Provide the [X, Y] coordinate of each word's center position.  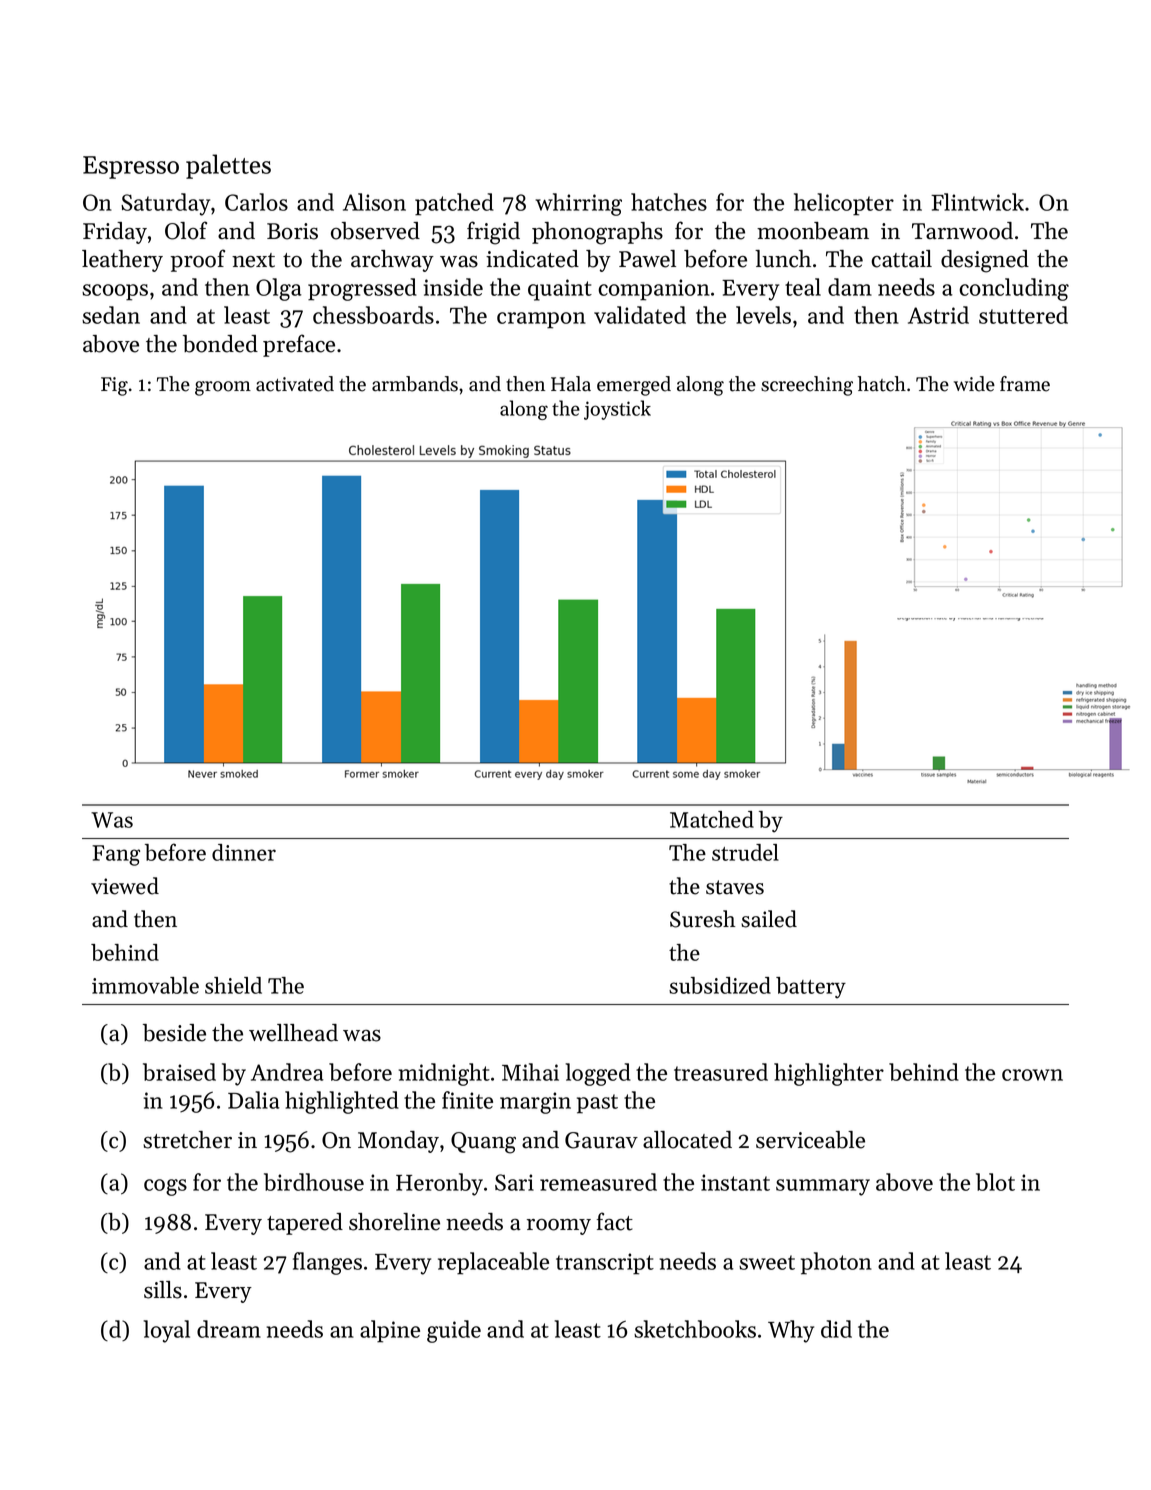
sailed [769, 919]
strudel [745, 852]
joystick [617, 410]
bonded [220, 344]
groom [223, 388]
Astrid [938, 315]
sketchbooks [695, 1329]
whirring [579, 204]
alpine [390, 1331]
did [836, 1329]
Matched [712, 819]
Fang [116, 855]
